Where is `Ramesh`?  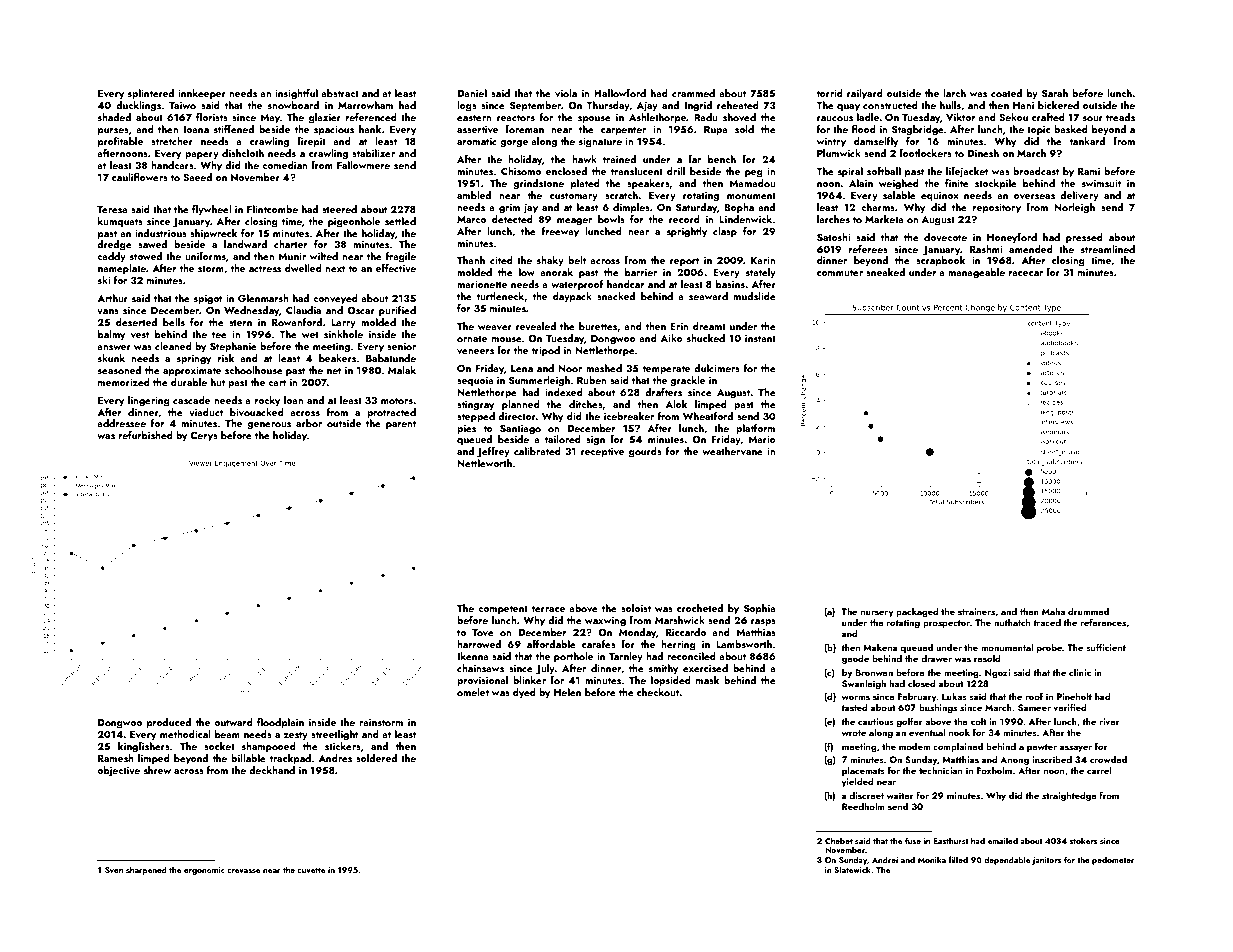 Ramesh is located at coordinates (116, 758).
